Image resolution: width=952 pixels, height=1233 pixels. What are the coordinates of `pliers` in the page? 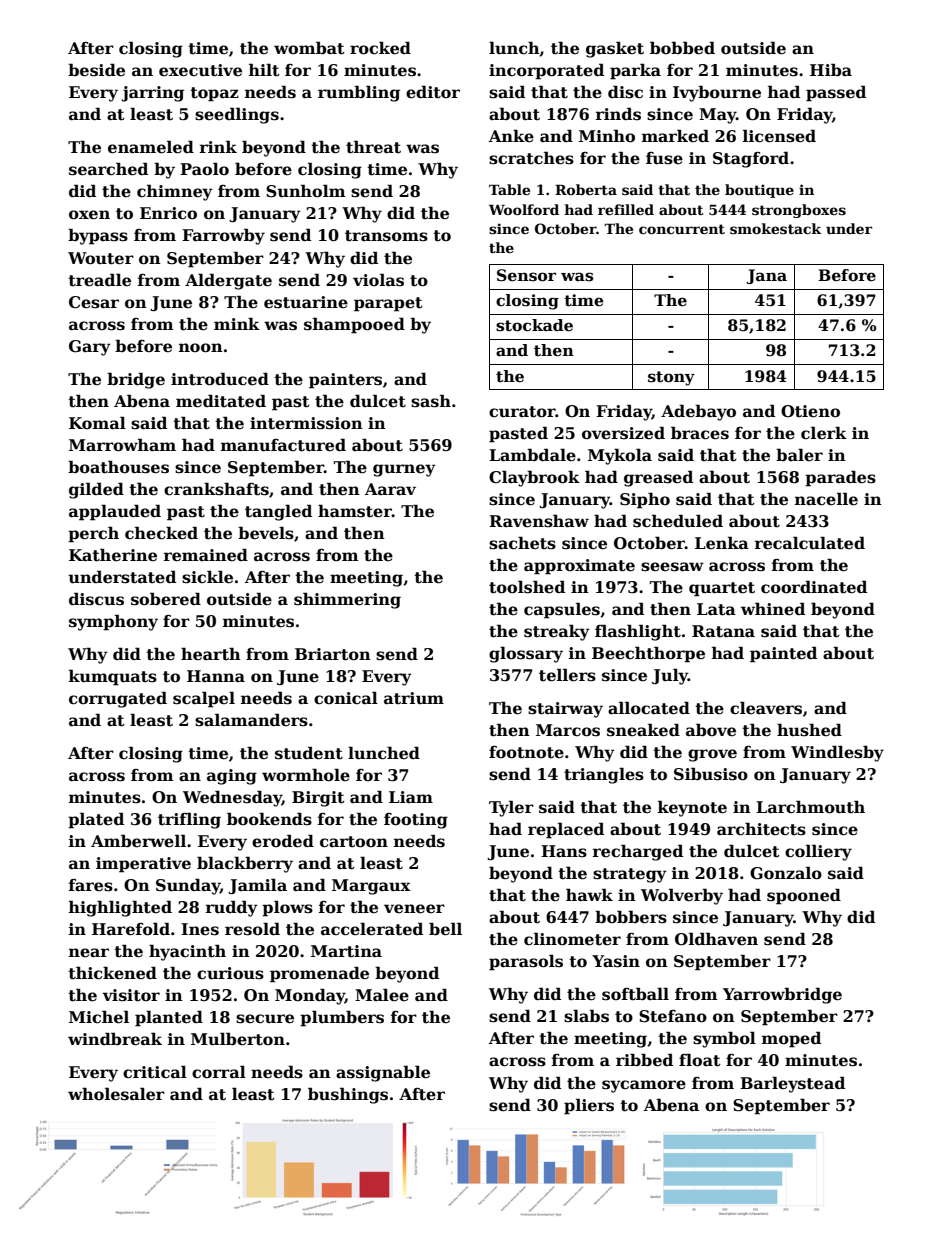 It's located at (589, 1106).
